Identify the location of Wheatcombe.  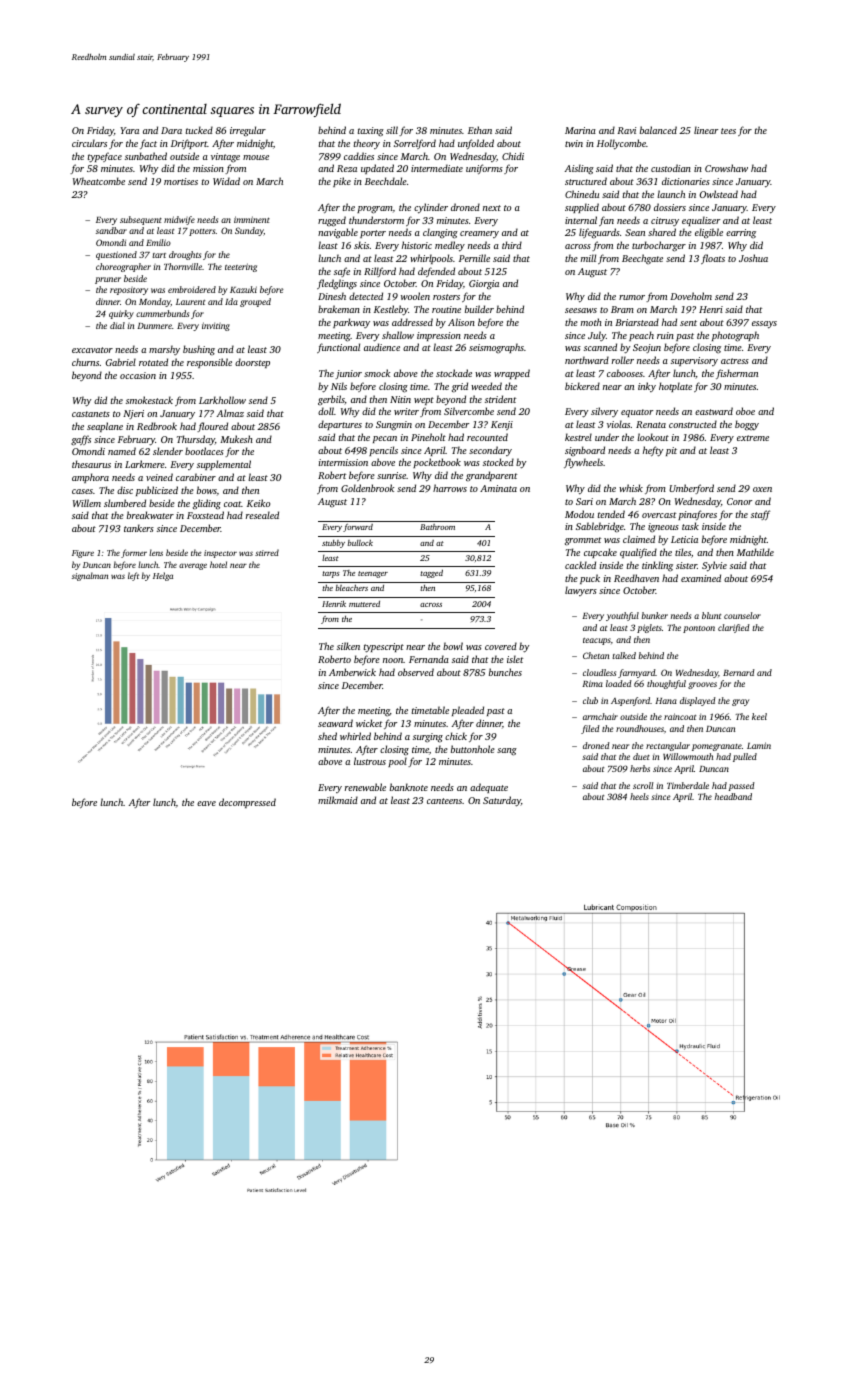
(99, 181).
